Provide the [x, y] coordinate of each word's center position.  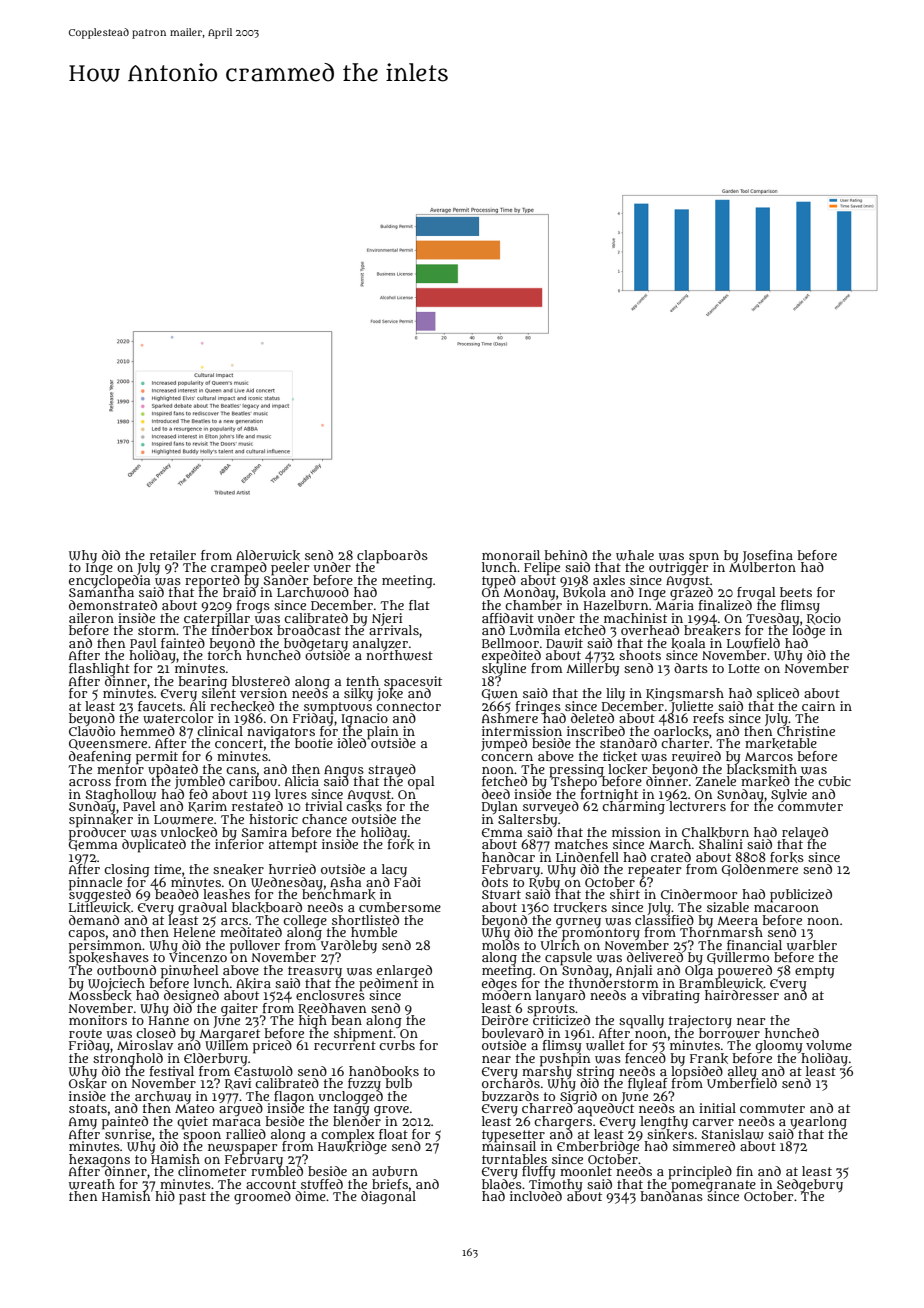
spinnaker [101, 820]
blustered [261, 681]
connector [408, 706]
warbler [812, 945]
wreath [92, 1184]
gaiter [239, 1009]
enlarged [404, 971]
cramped [239, 568]
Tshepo [573, 783]
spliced [778, 694]
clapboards [392, 556]
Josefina [767, 556]
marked [765, 781]
